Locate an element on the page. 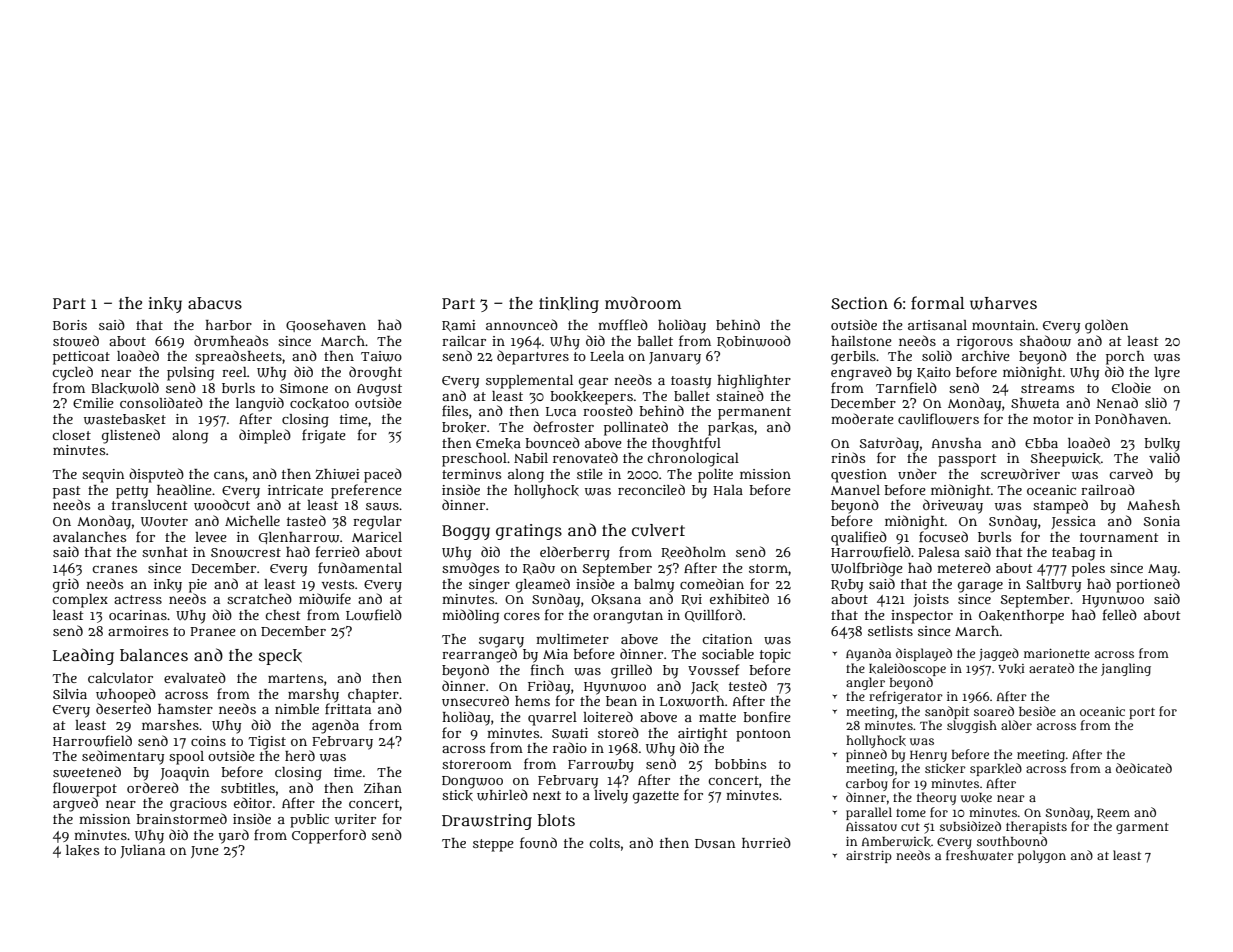 The width and height of the document is (1233, 952). Joaquin is located at coordinates (185, 774).
